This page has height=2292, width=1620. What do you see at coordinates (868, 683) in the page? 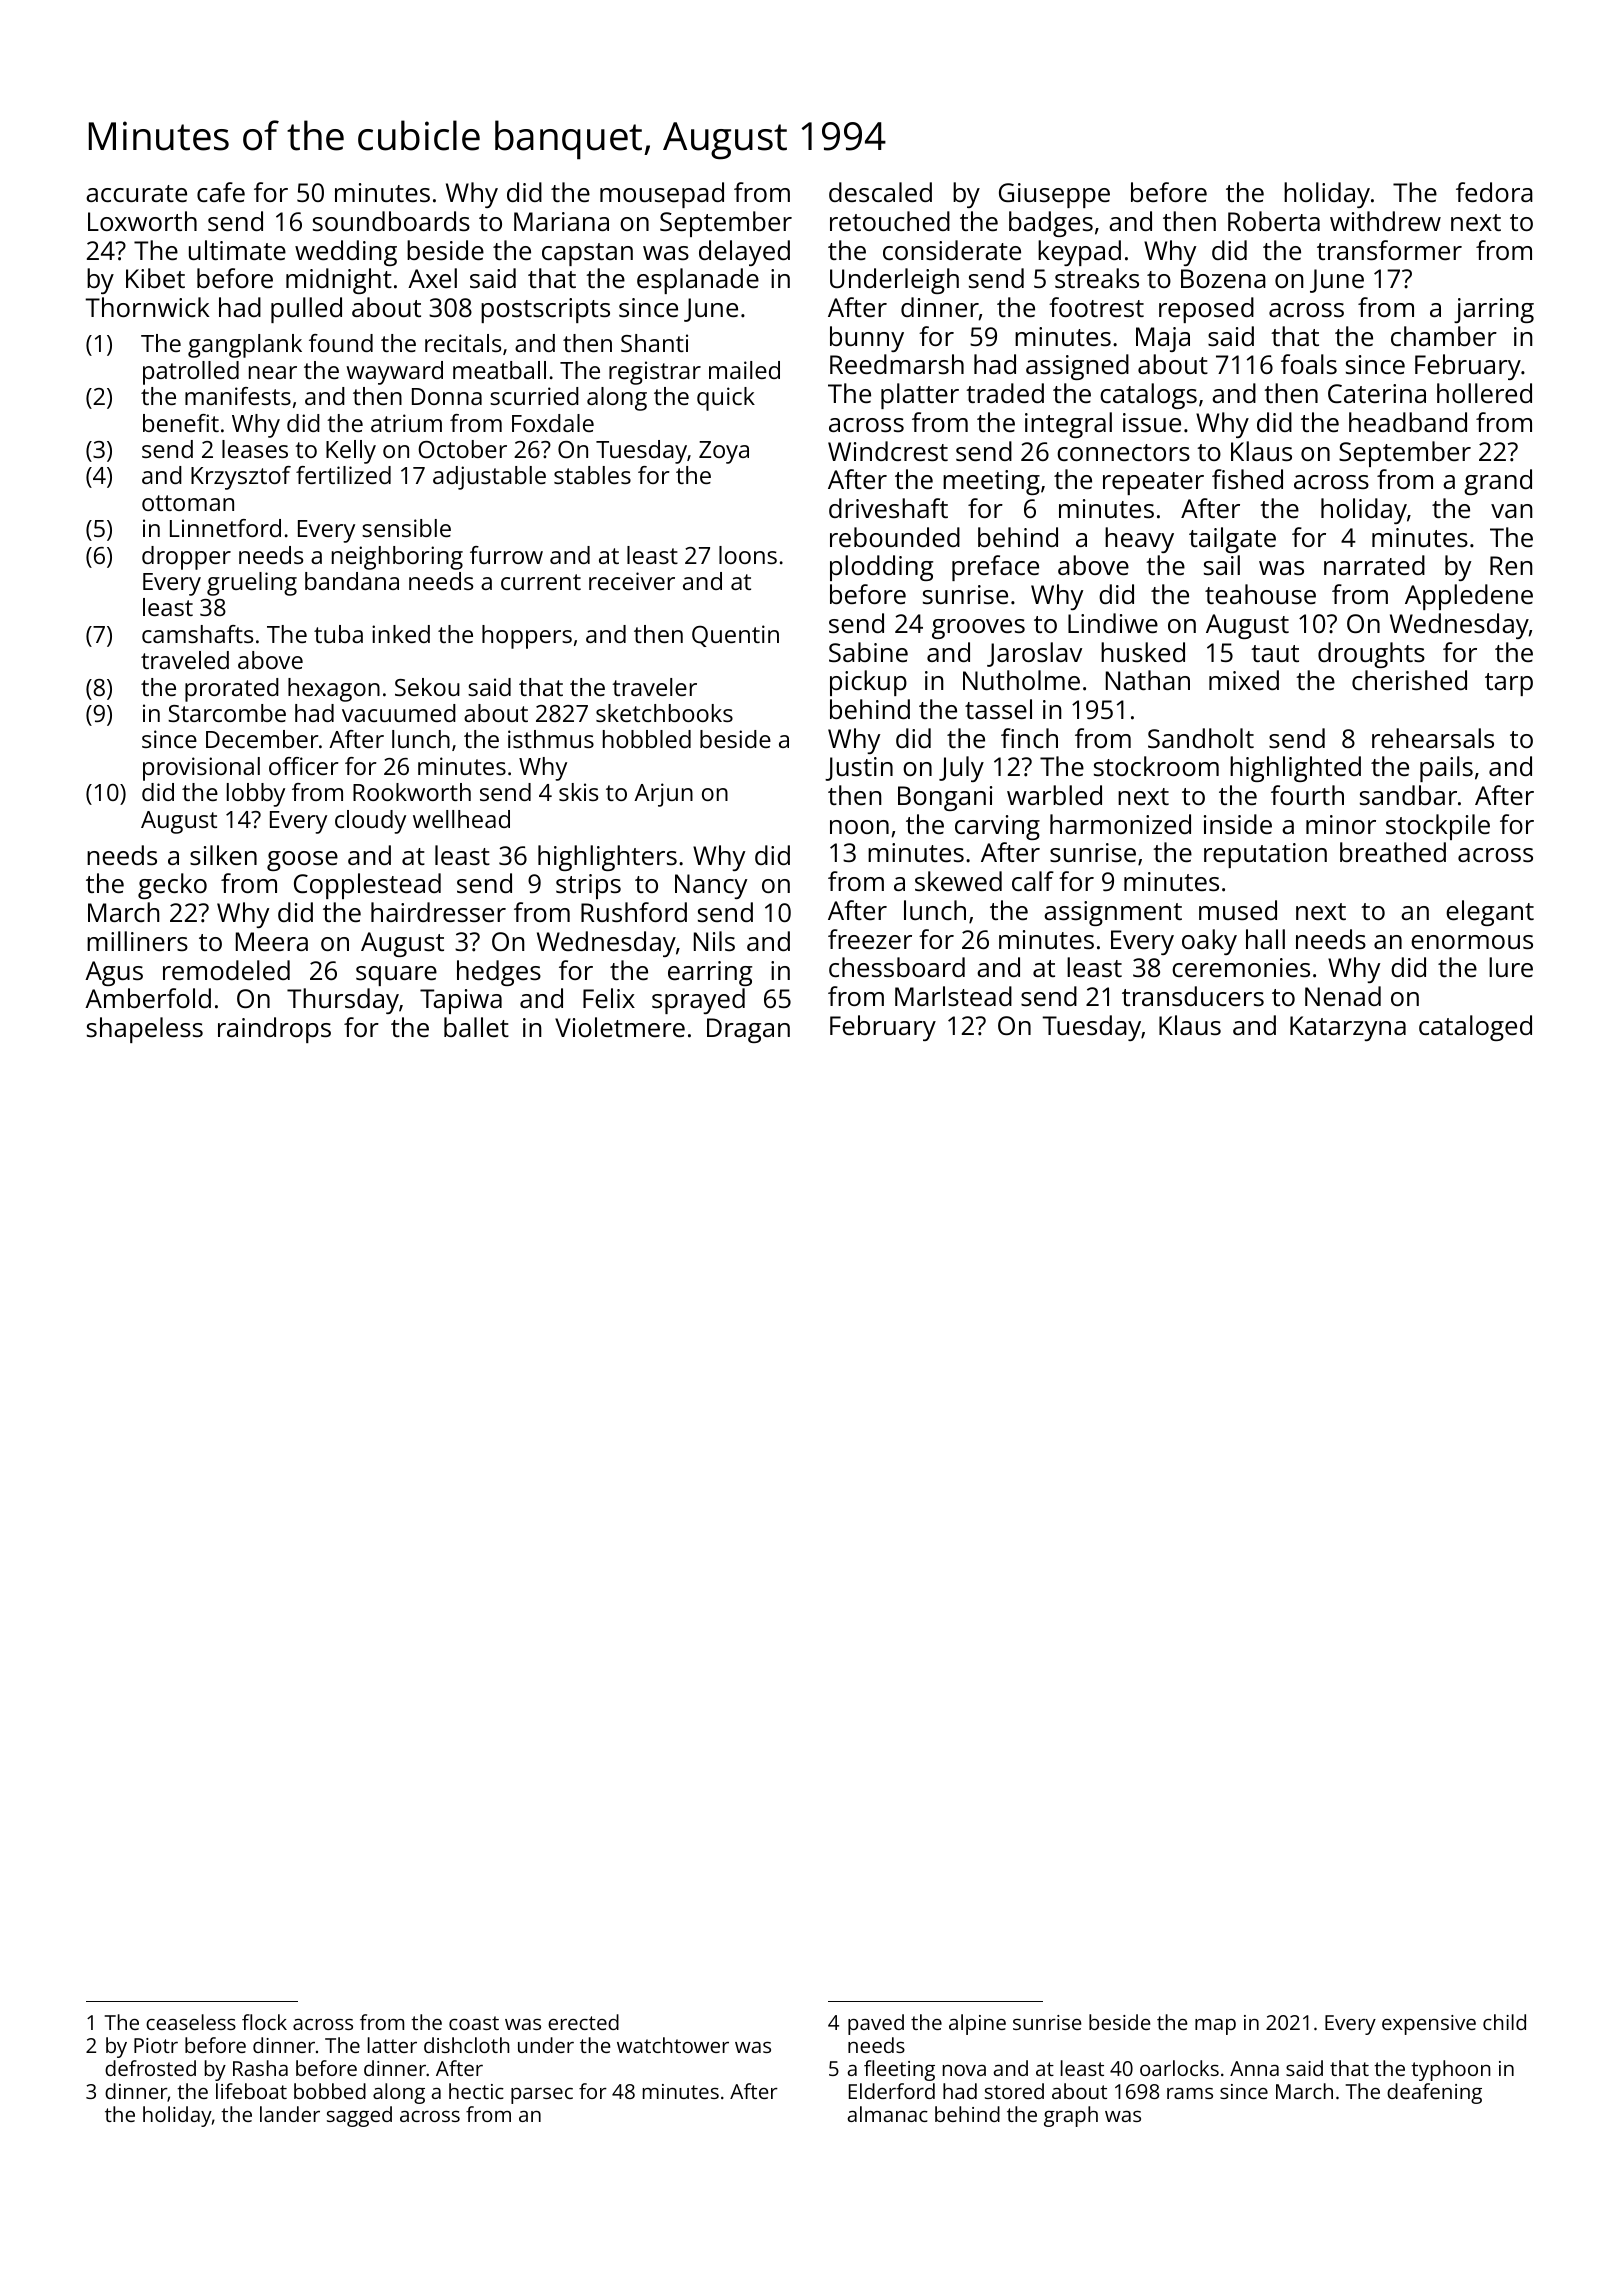
I see `pickup` at bounding box center [868, 683].
